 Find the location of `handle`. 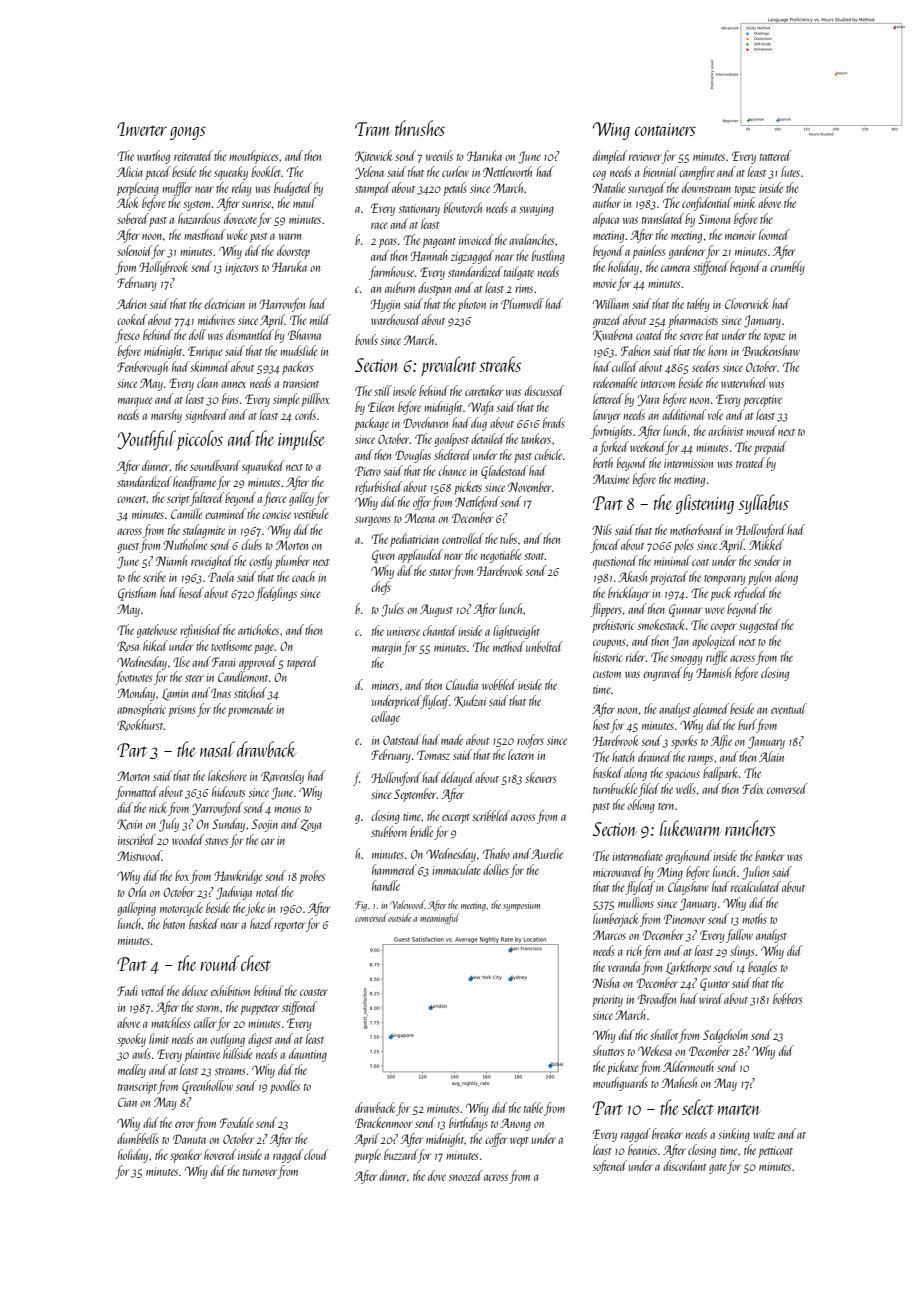

handle is located at coordinates (386, 885).
